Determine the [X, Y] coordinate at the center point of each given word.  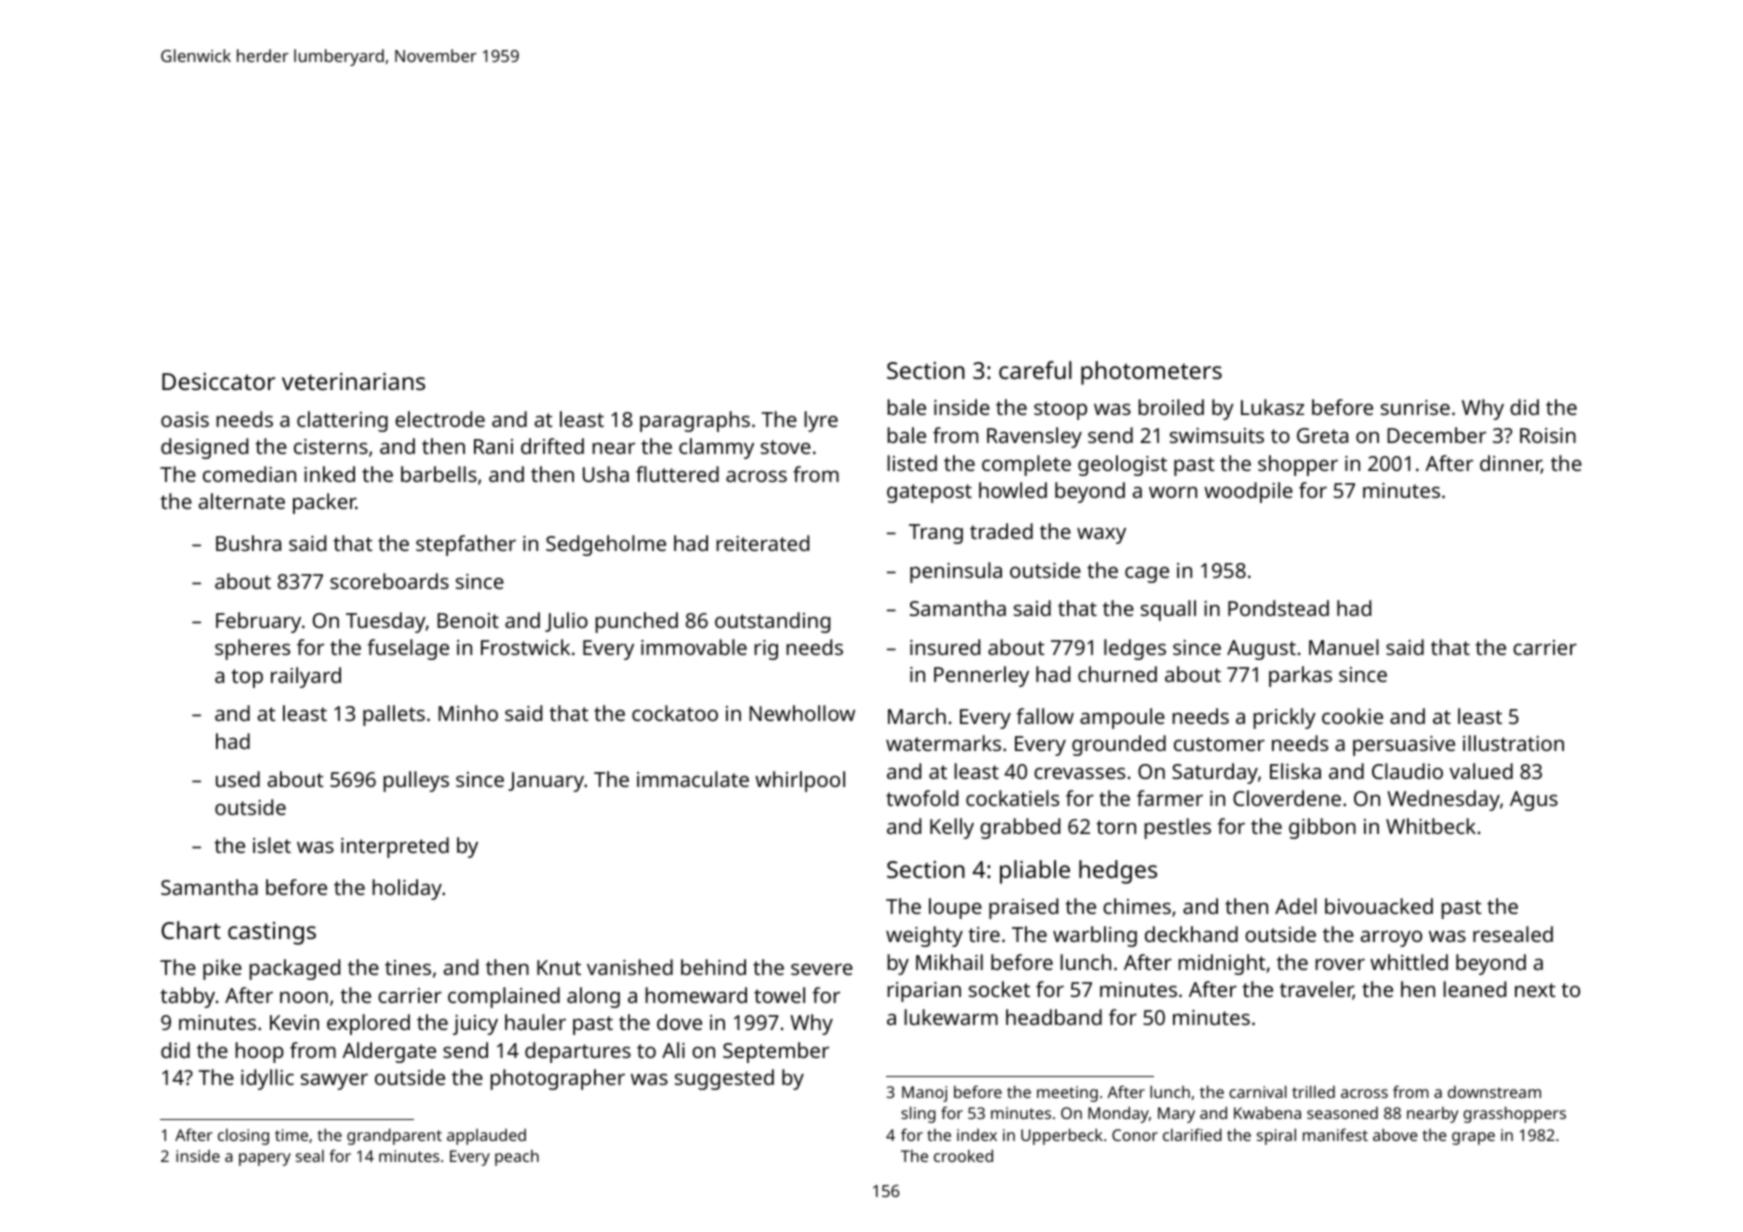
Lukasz [1272, 407]
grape [1473, 1138]
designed [204, 448]
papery [265, 1159]
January [546, 782]
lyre [821, 421]
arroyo [1391, 938]
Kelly [952, 828]
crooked [963, 1155]
